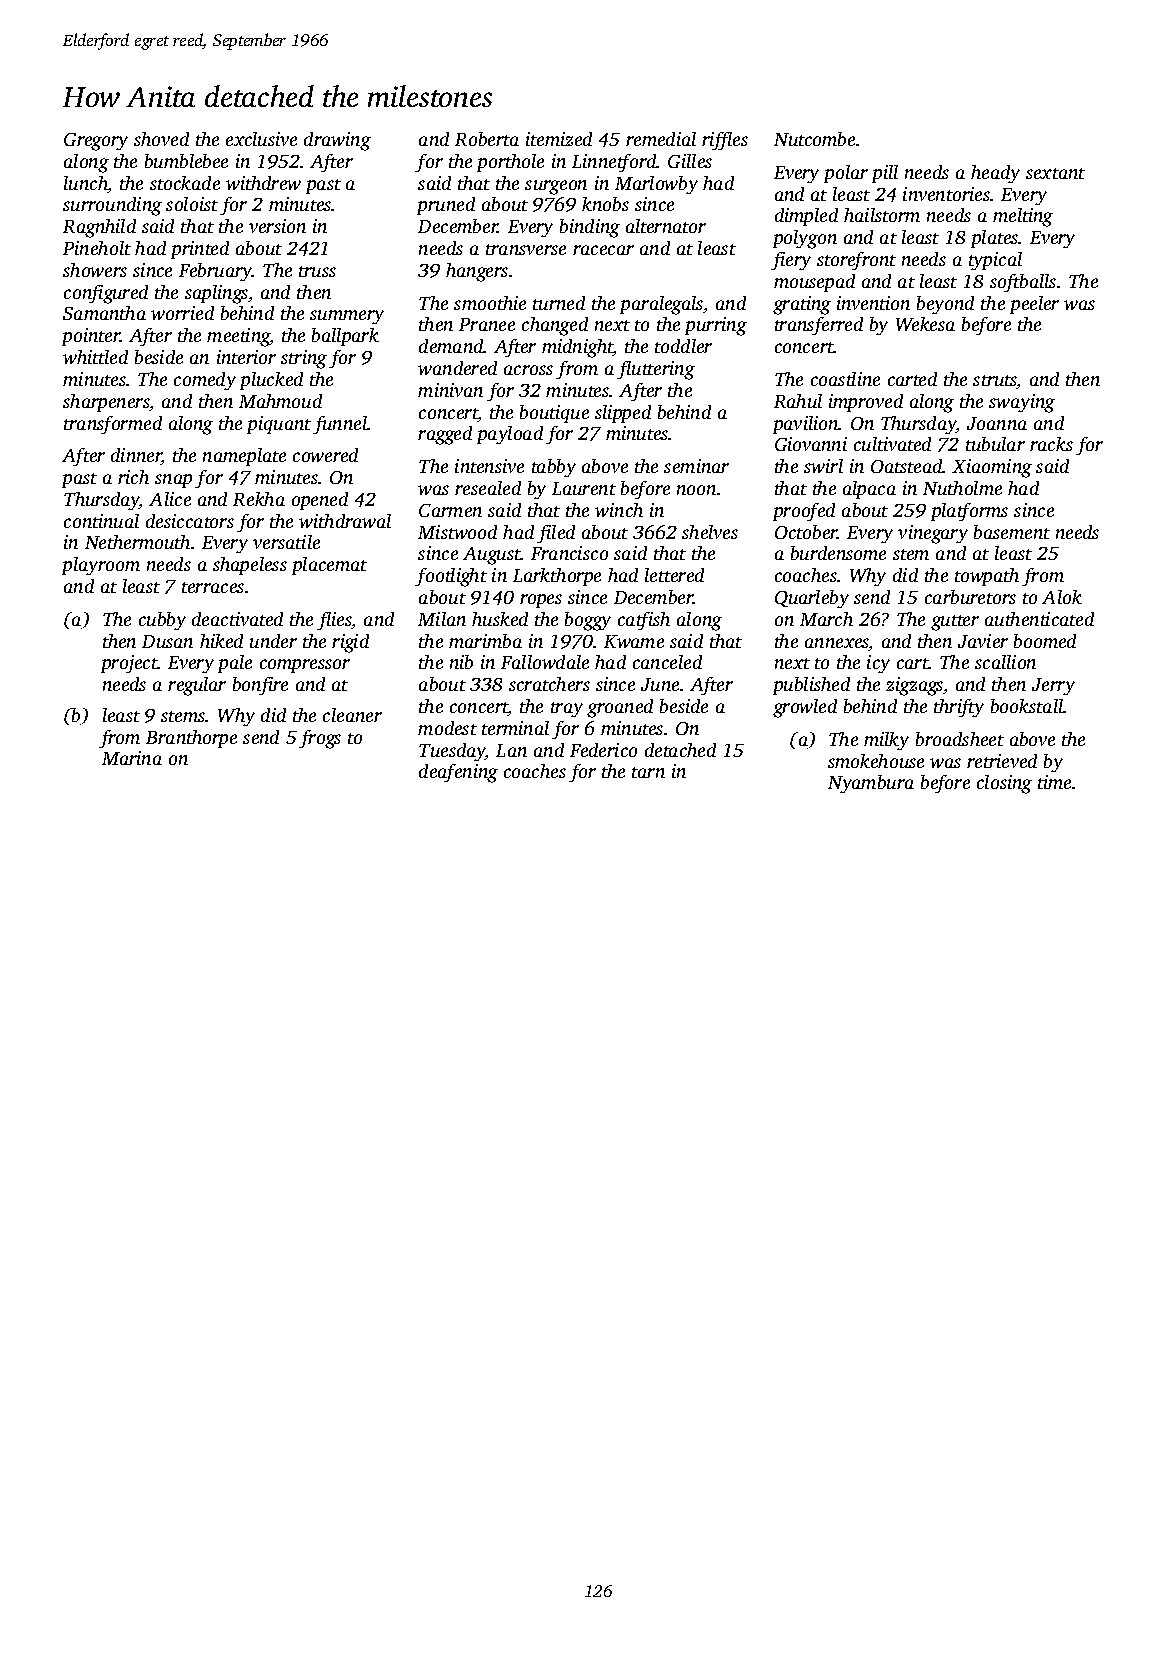 This document has width=1169, height=1654. Describe the element at coordinates (959, 708) in the document. I see `thrifty` at that location.
